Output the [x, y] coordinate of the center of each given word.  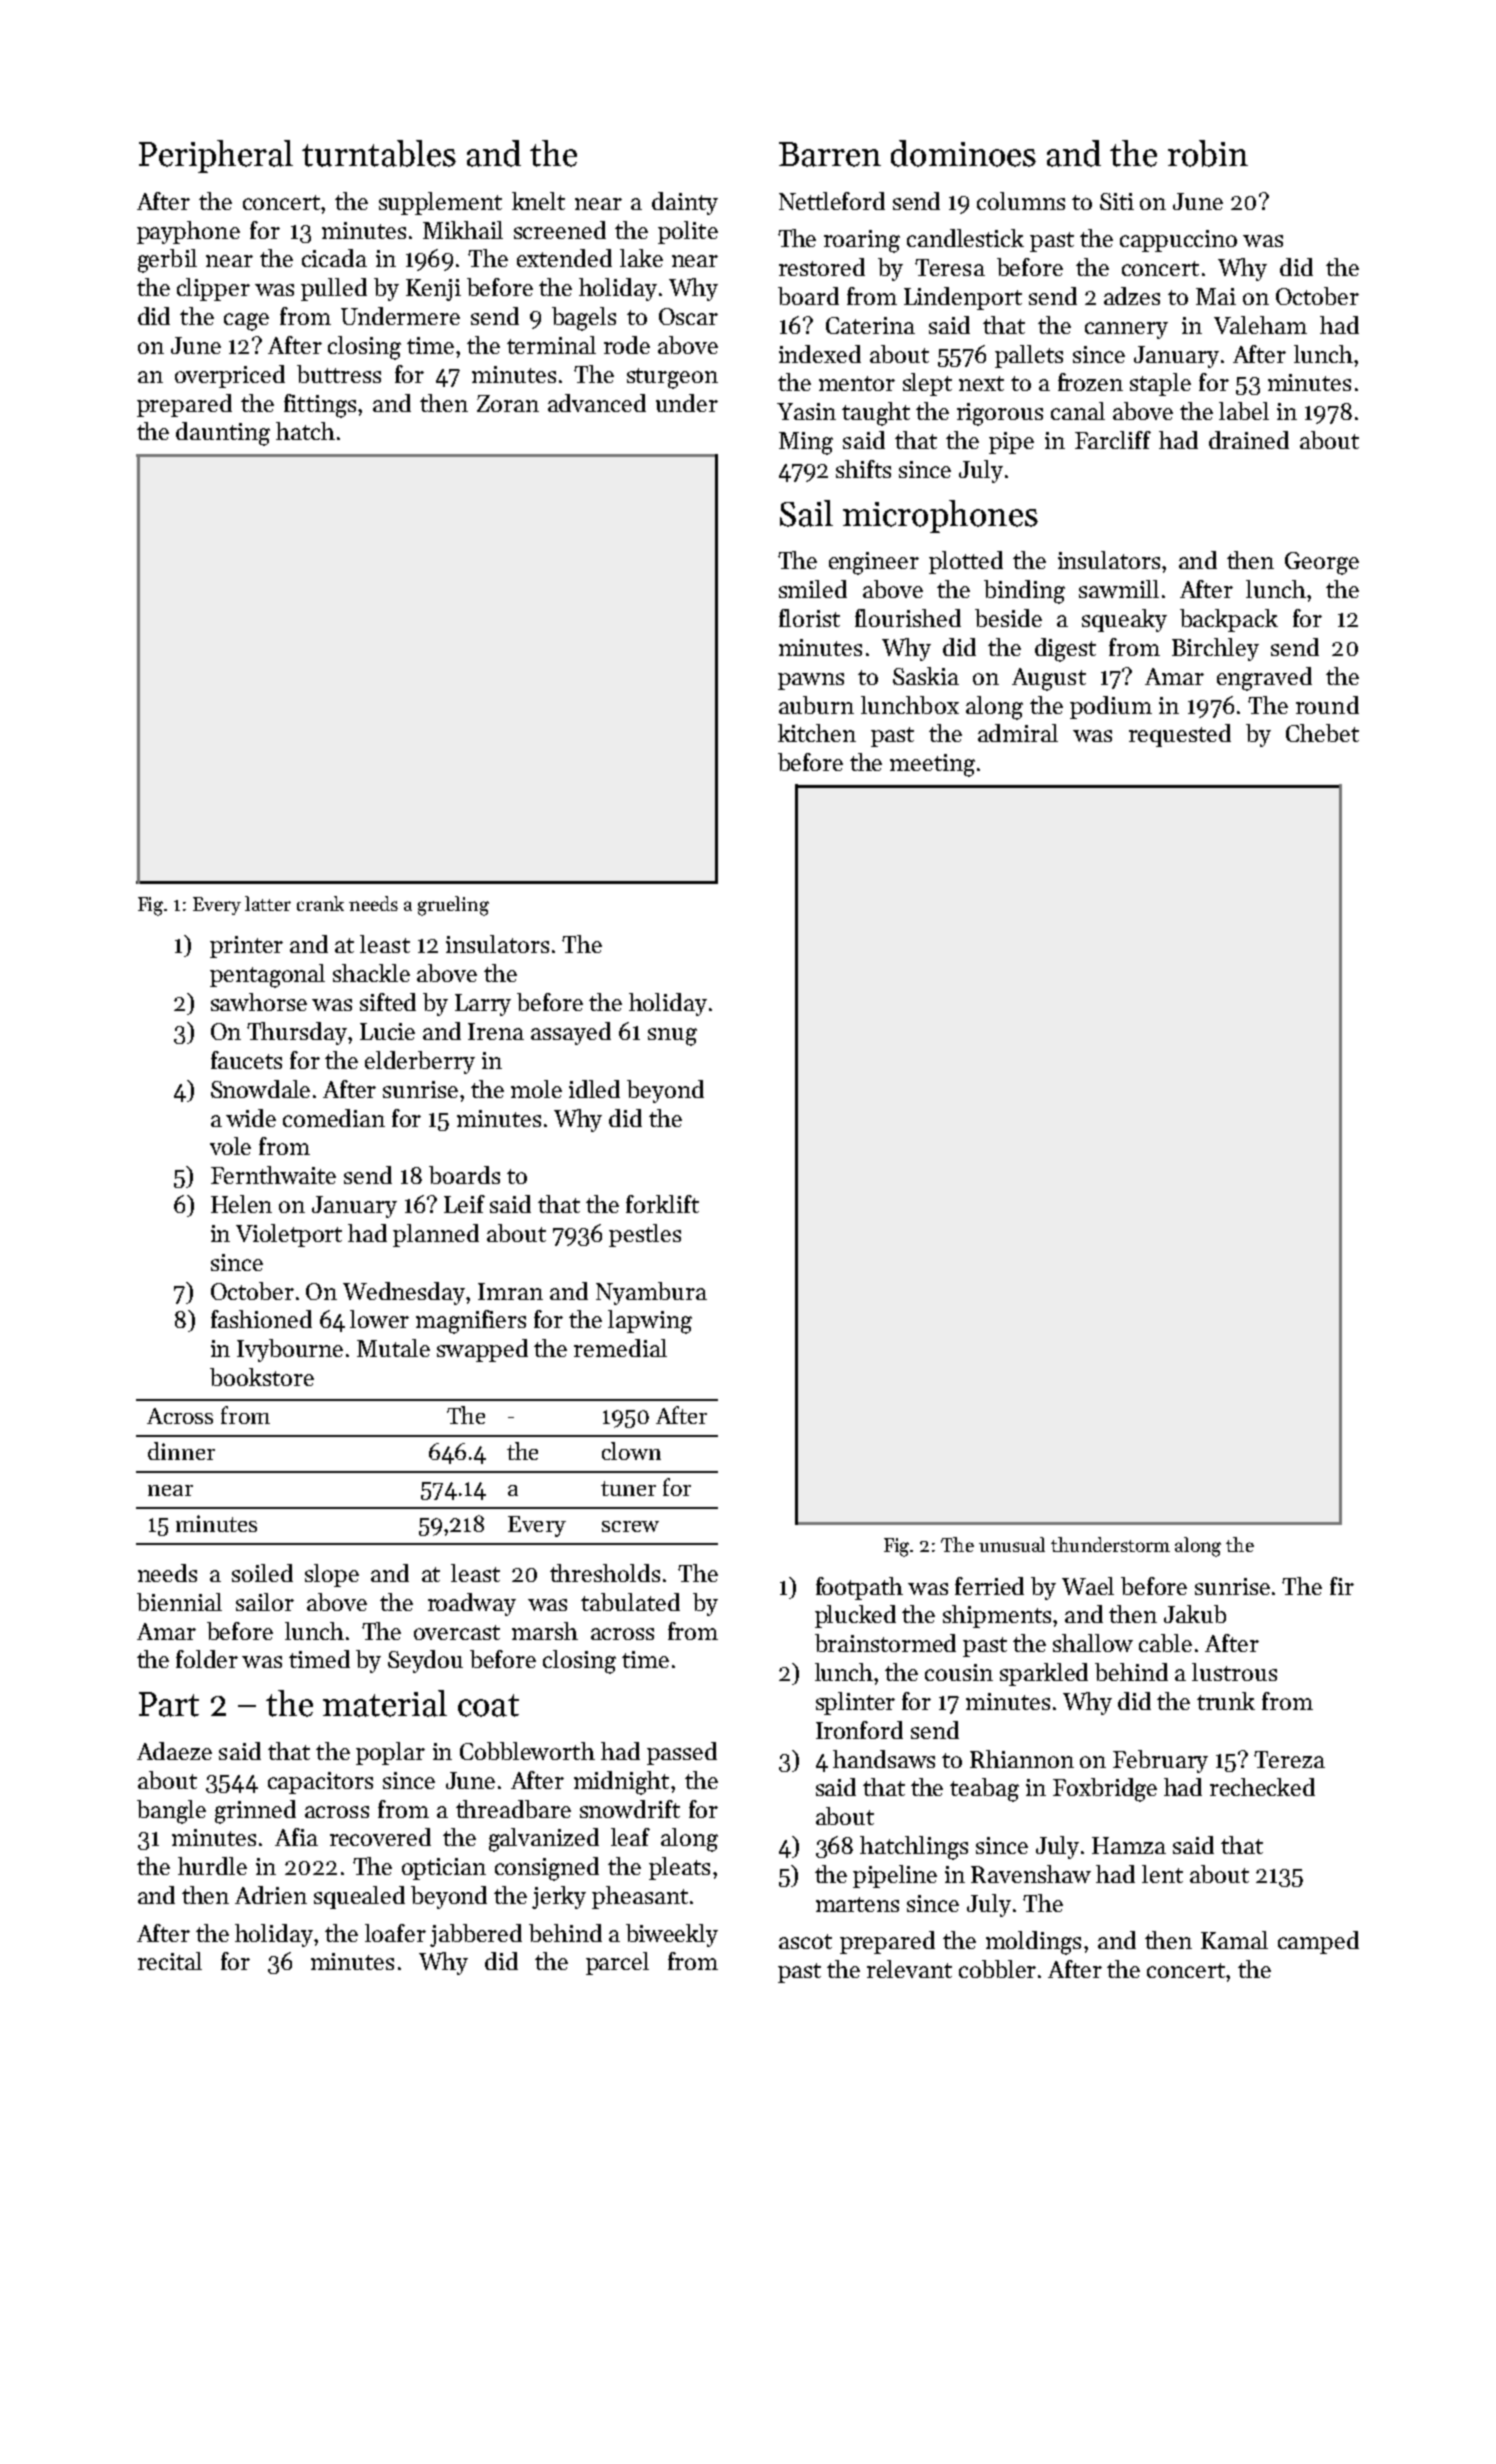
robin [1208, 153]
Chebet [1322, 733]
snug [672, 1037]
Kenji [433, 290]
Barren [830, 154]
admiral [1018, 733]
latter [268, 903]
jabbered [476, 1935]
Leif [464, 1204]
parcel [617, 1963]
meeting [932, 765]
